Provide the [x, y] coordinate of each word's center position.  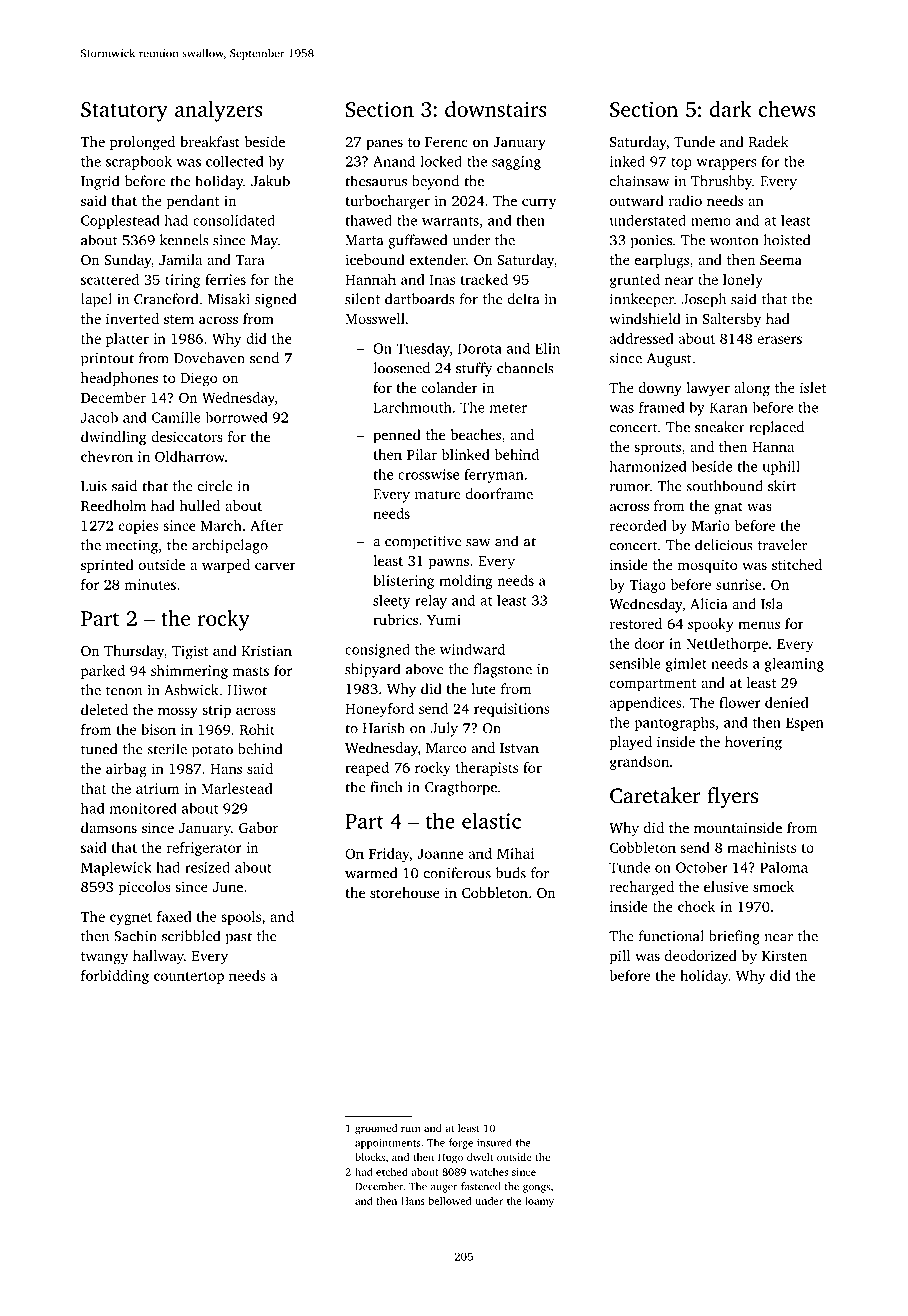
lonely [743, 281]
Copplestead [120, 222]
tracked [484, 279]
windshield [645, 318]
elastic [491, 821]
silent [362, 299]
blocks [370, 1157]
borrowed [236, 417]
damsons [109, 827]
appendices [646, 704]
